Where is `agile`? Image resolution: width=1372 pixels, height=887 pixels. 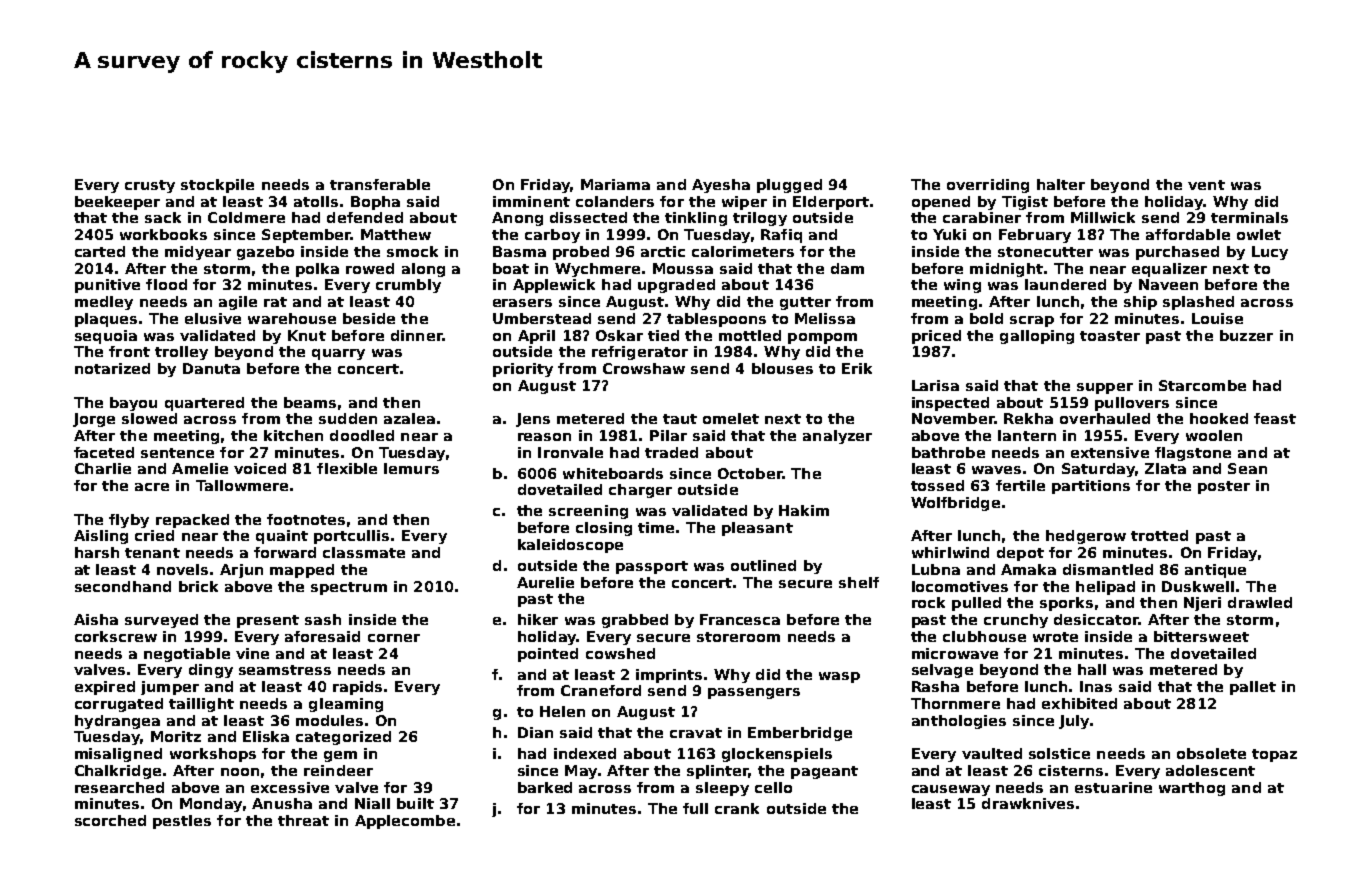 agile is located at coordinates (238, 303).
